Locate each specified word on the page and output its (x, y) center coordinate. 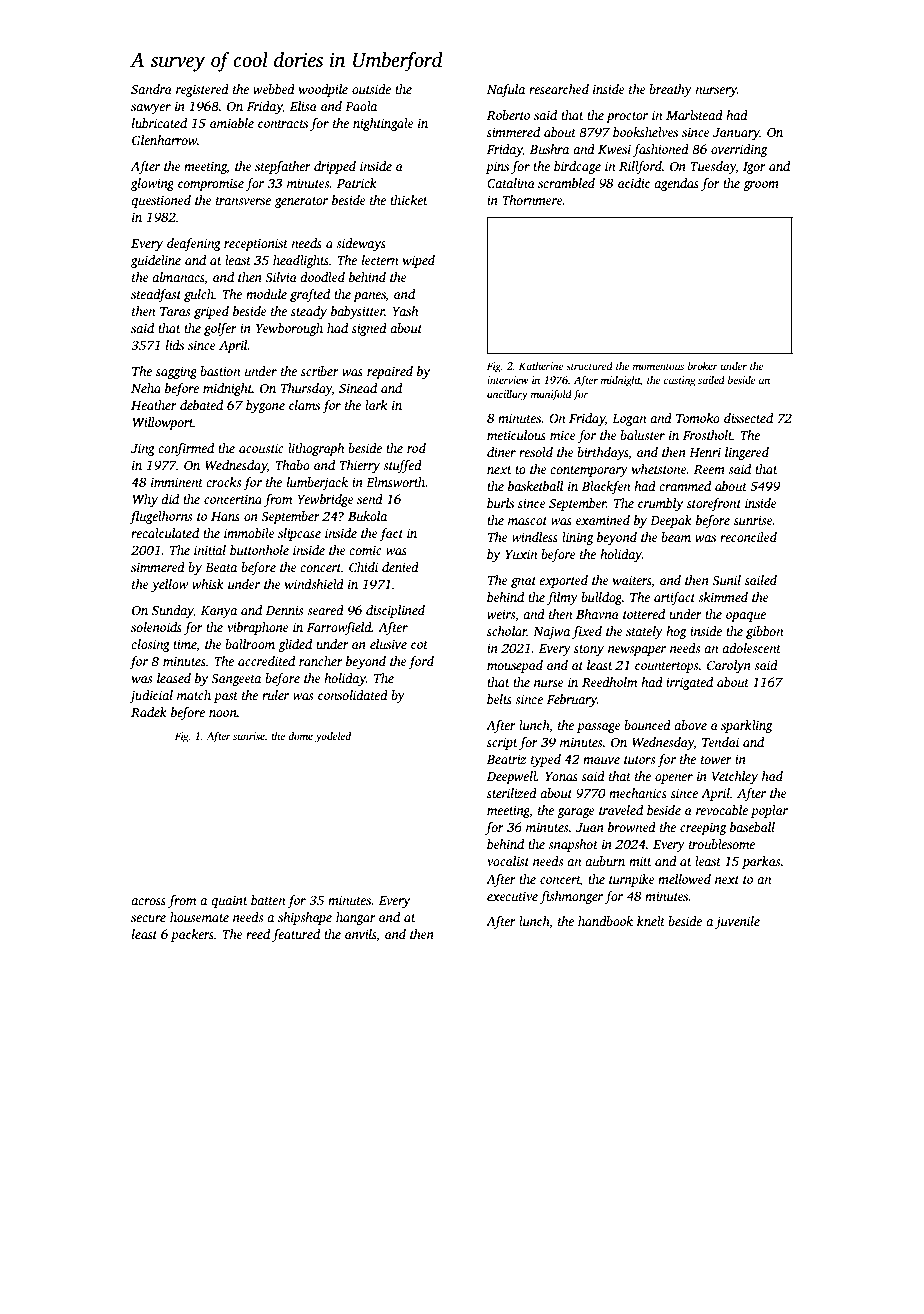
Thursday (306, 389)
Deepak (671, 521)
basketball (535, 486)
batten (268, 900)
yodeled (333, 737)
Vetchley (735, 777)
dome (300, 736)
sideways (361, 244)
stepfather (283, 167)
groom (761, 186)
